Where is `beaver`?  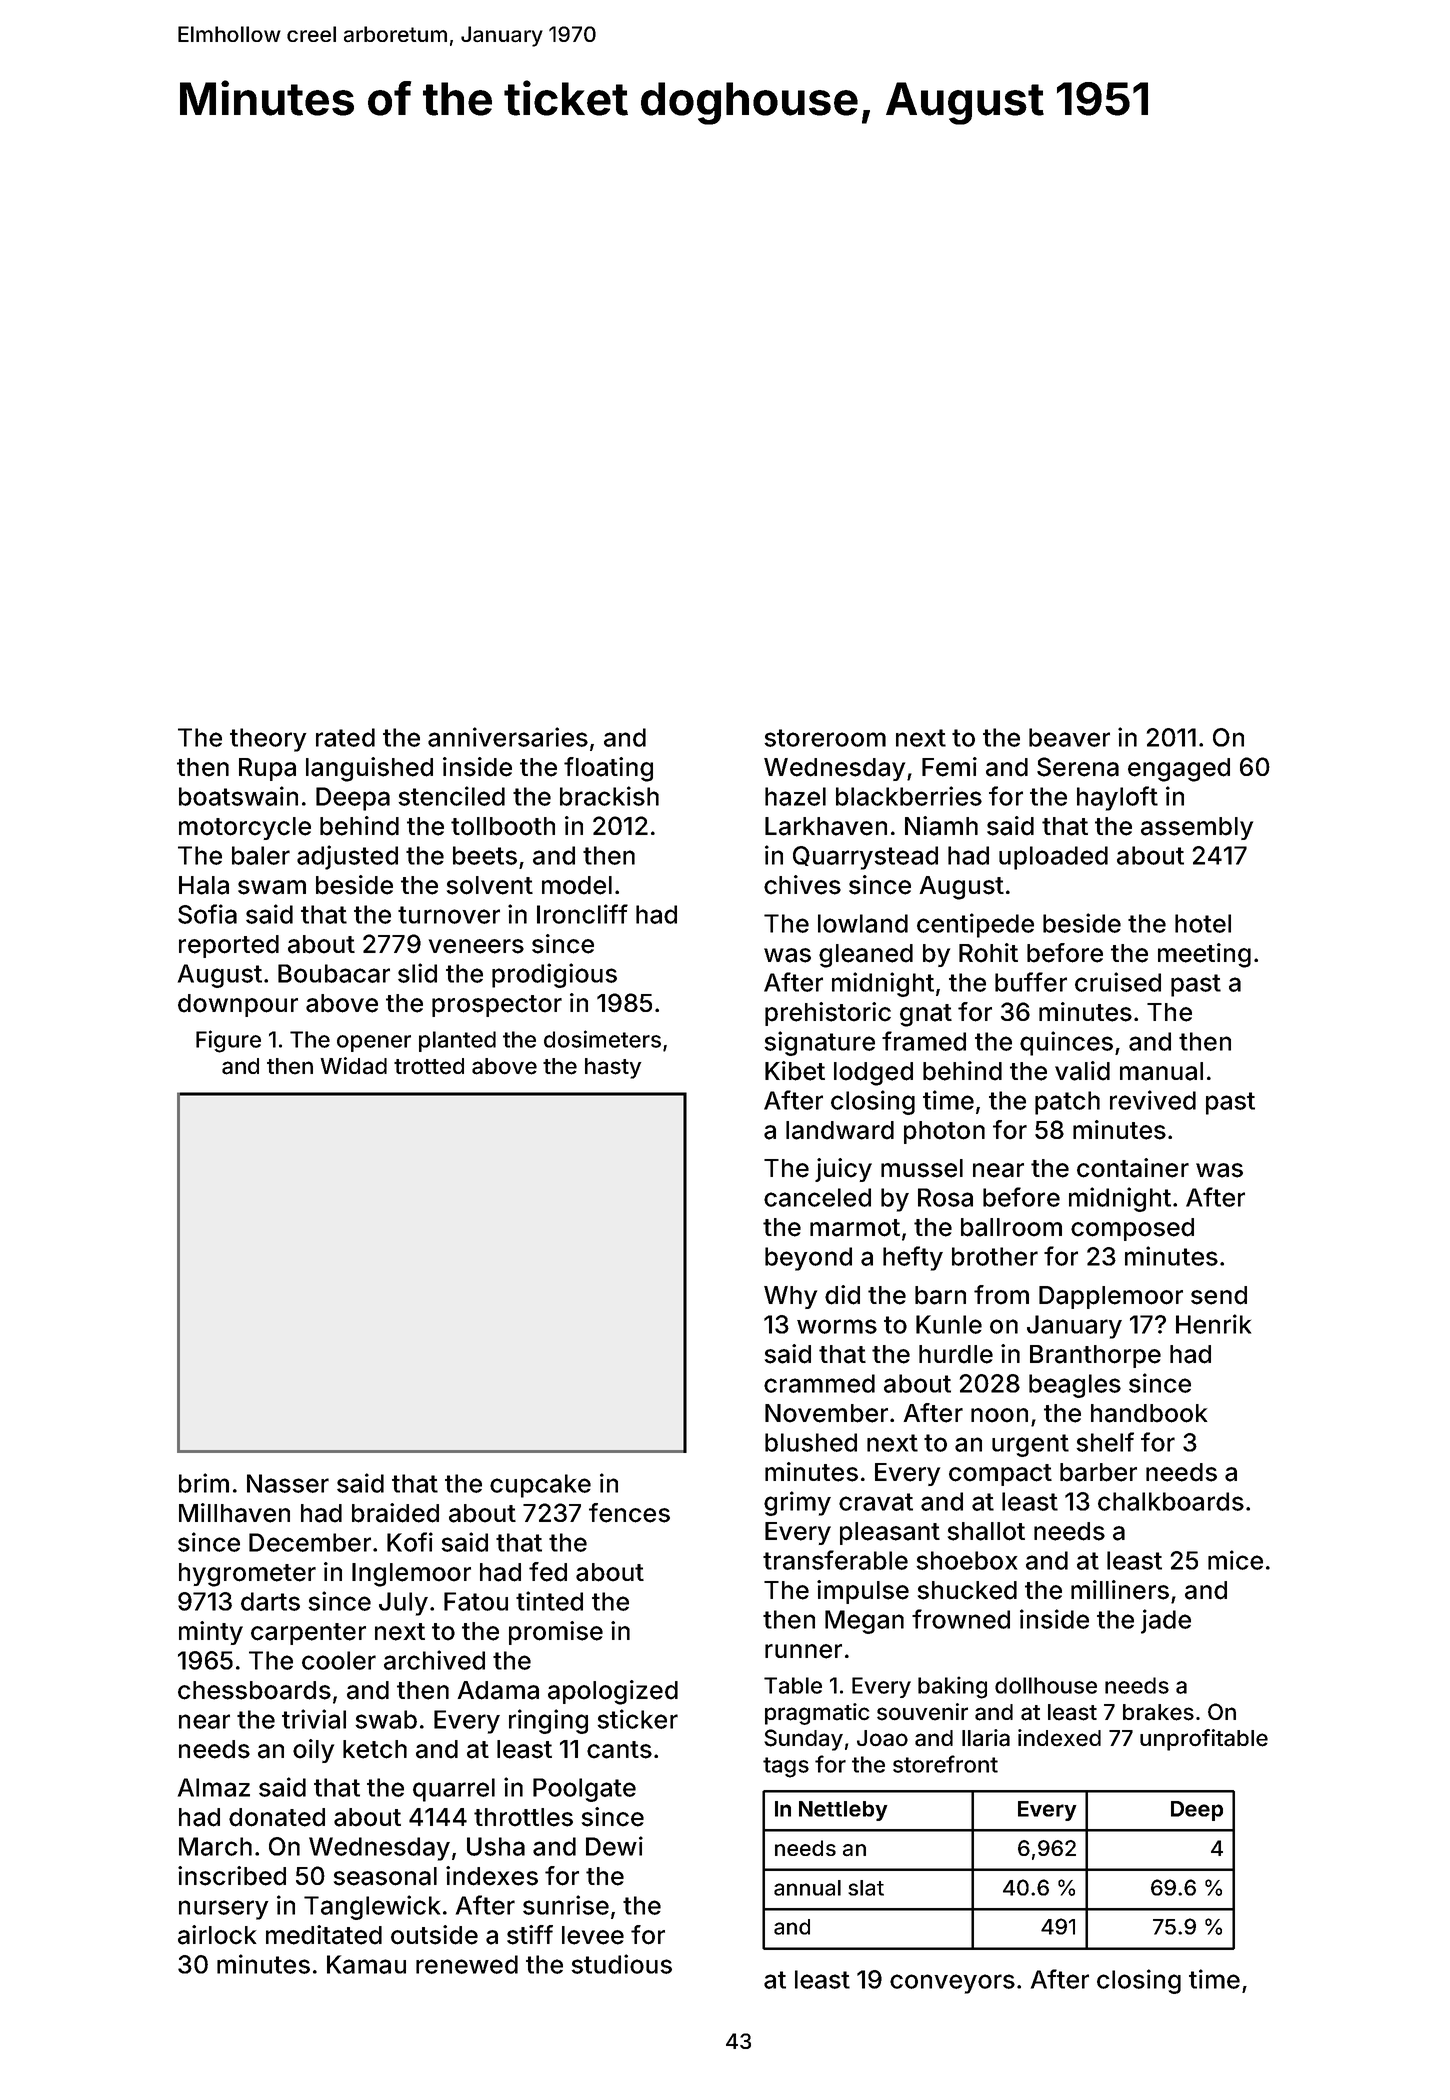 beaver is located at coordinates (1069, 737).
